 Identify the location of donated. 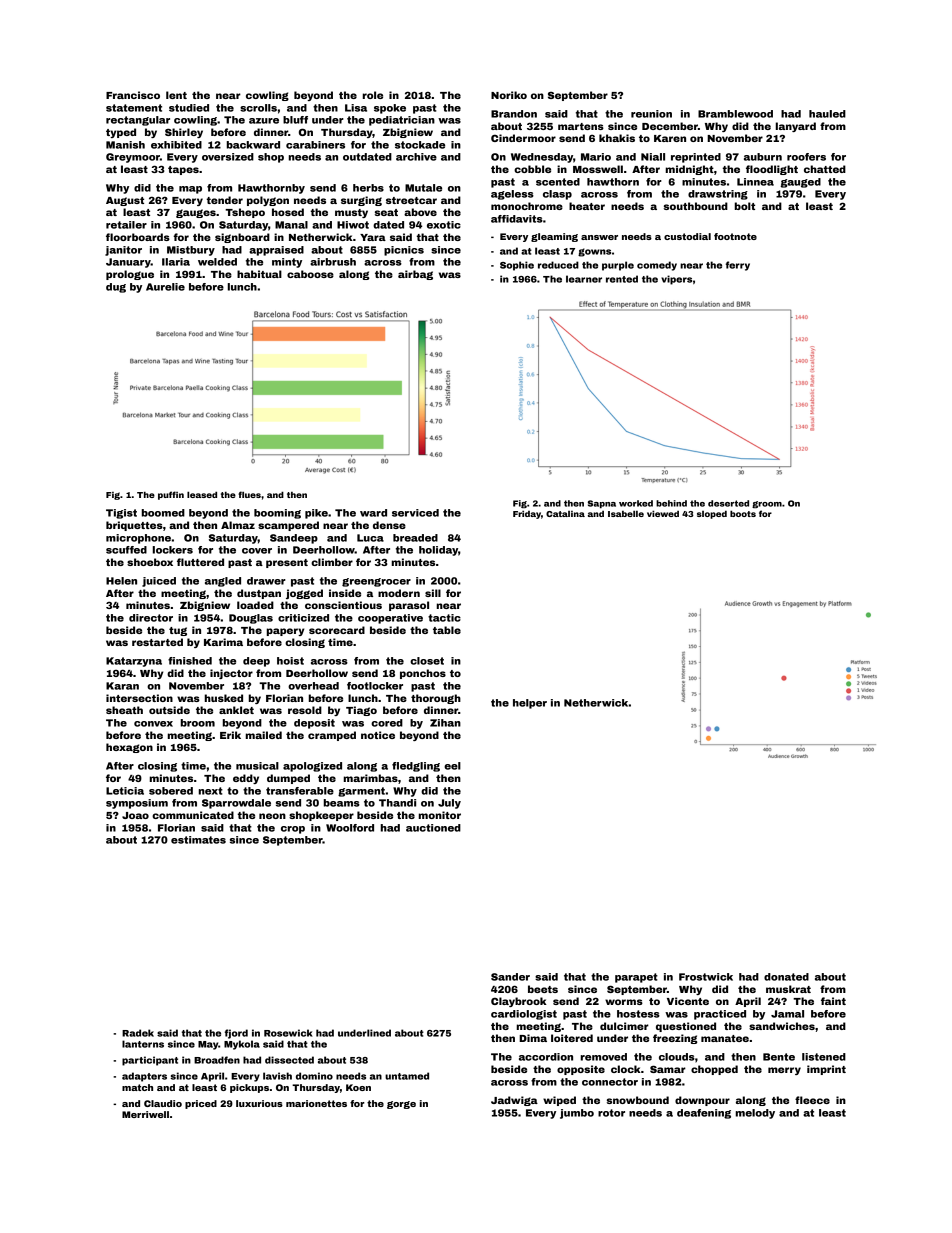
(786, 977).
